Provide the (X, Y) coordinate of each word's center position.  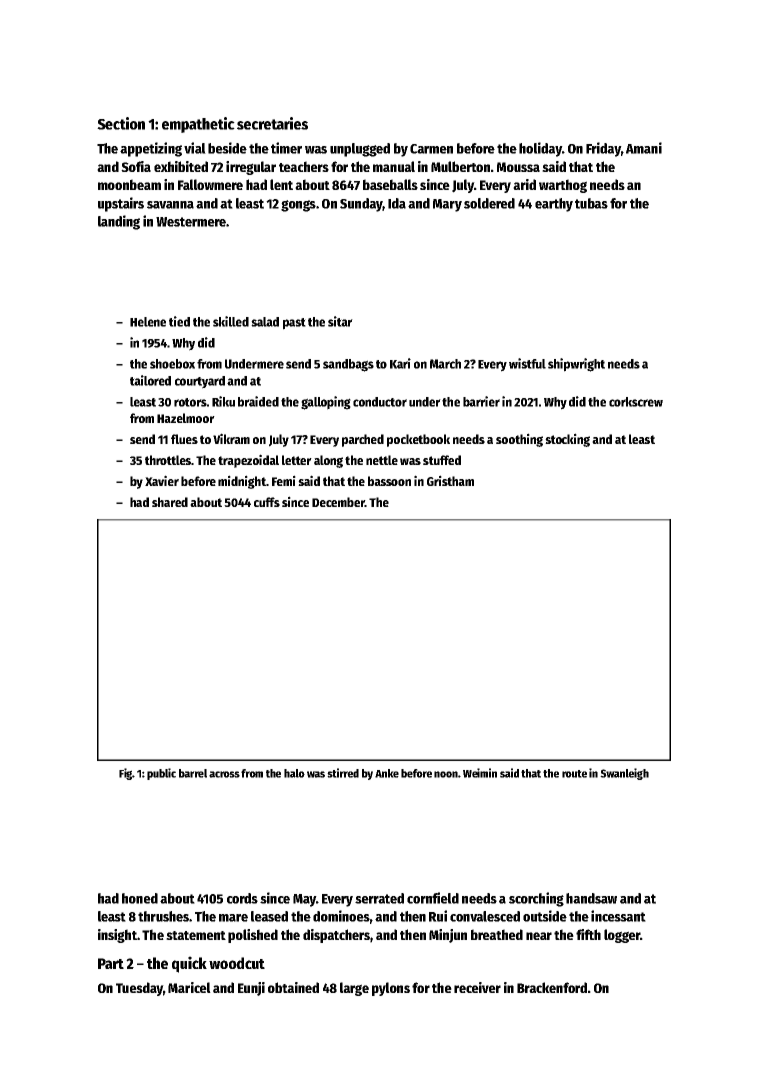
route (574, 774)
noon (446, 774)
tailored (150, 380)
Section (121, 123)
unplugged (360, 150)
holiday (540, 149)
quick (189, 964)
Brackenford (552, 987)
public (161, 774)
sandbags (348, 365)
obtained (293, 987)
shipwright (576, 365)
